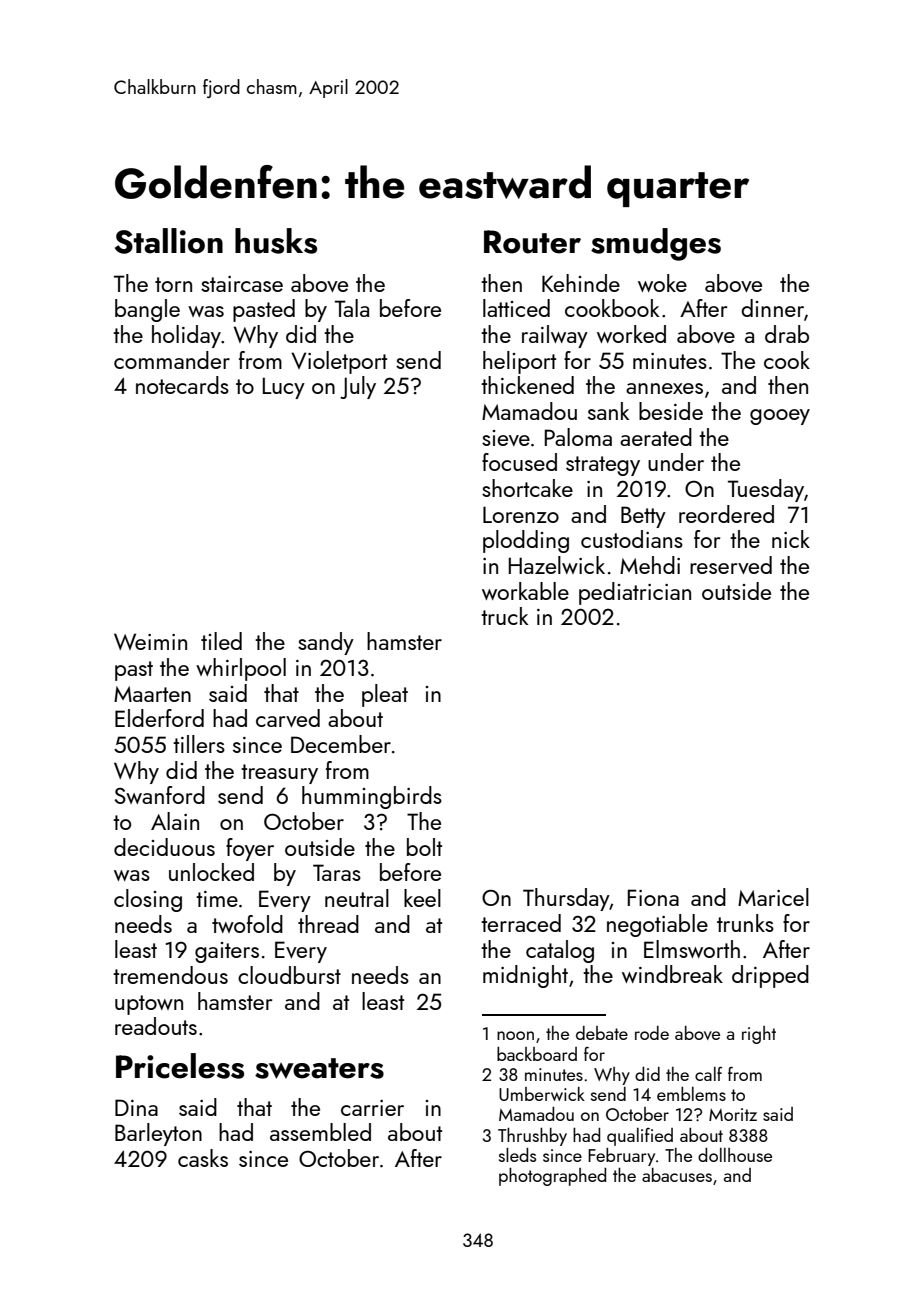  I want to click on railway, so click(555, 336).
